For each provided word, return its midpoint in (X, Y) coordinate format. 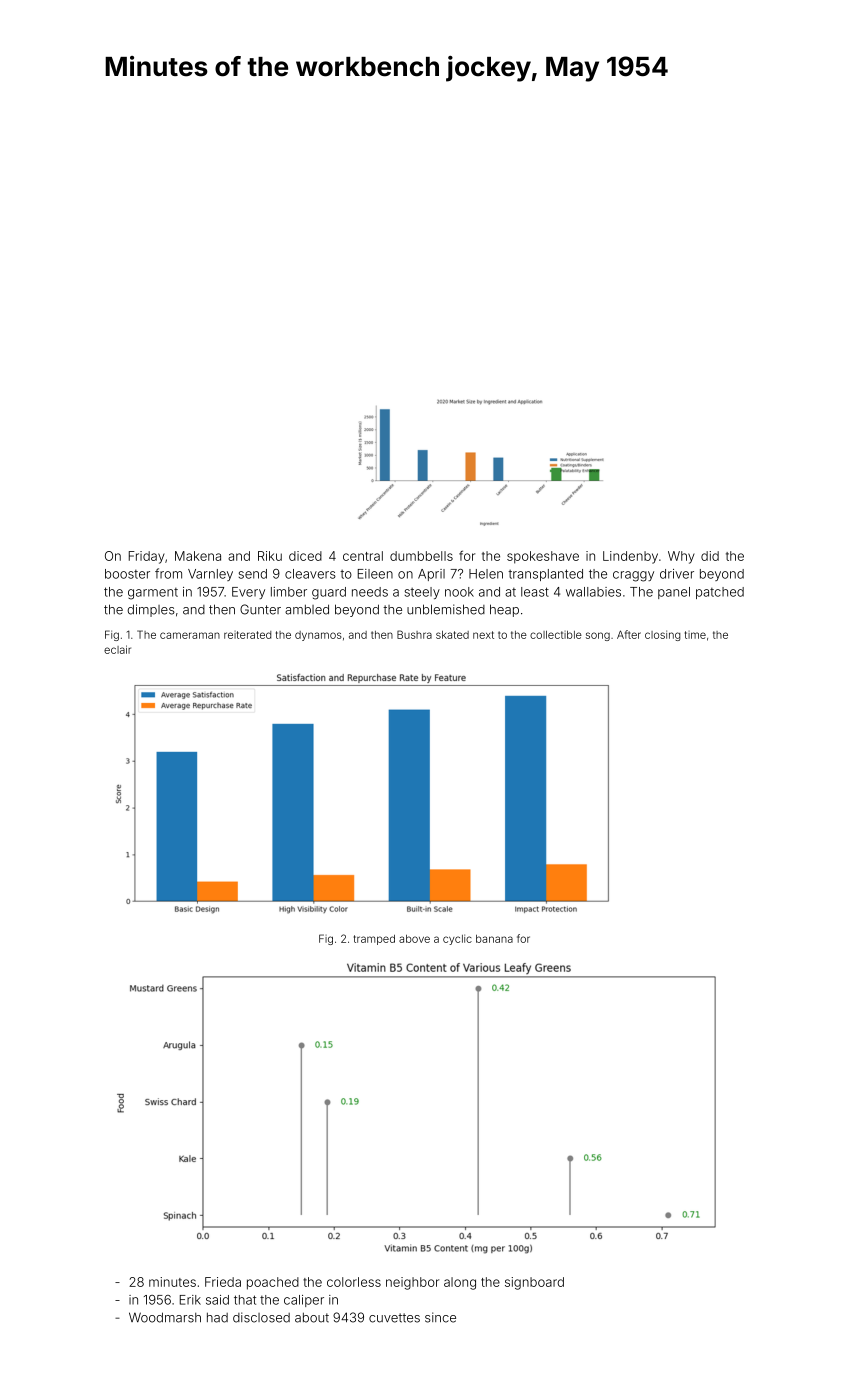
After (629, 634)
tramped (374, 940)
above (414, 939)
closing (662, 635)
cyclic (457, 939)
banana (494, 939)
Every (248, 593)
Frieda (223, 1282)
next (483, 635)
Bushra (414, 634)
